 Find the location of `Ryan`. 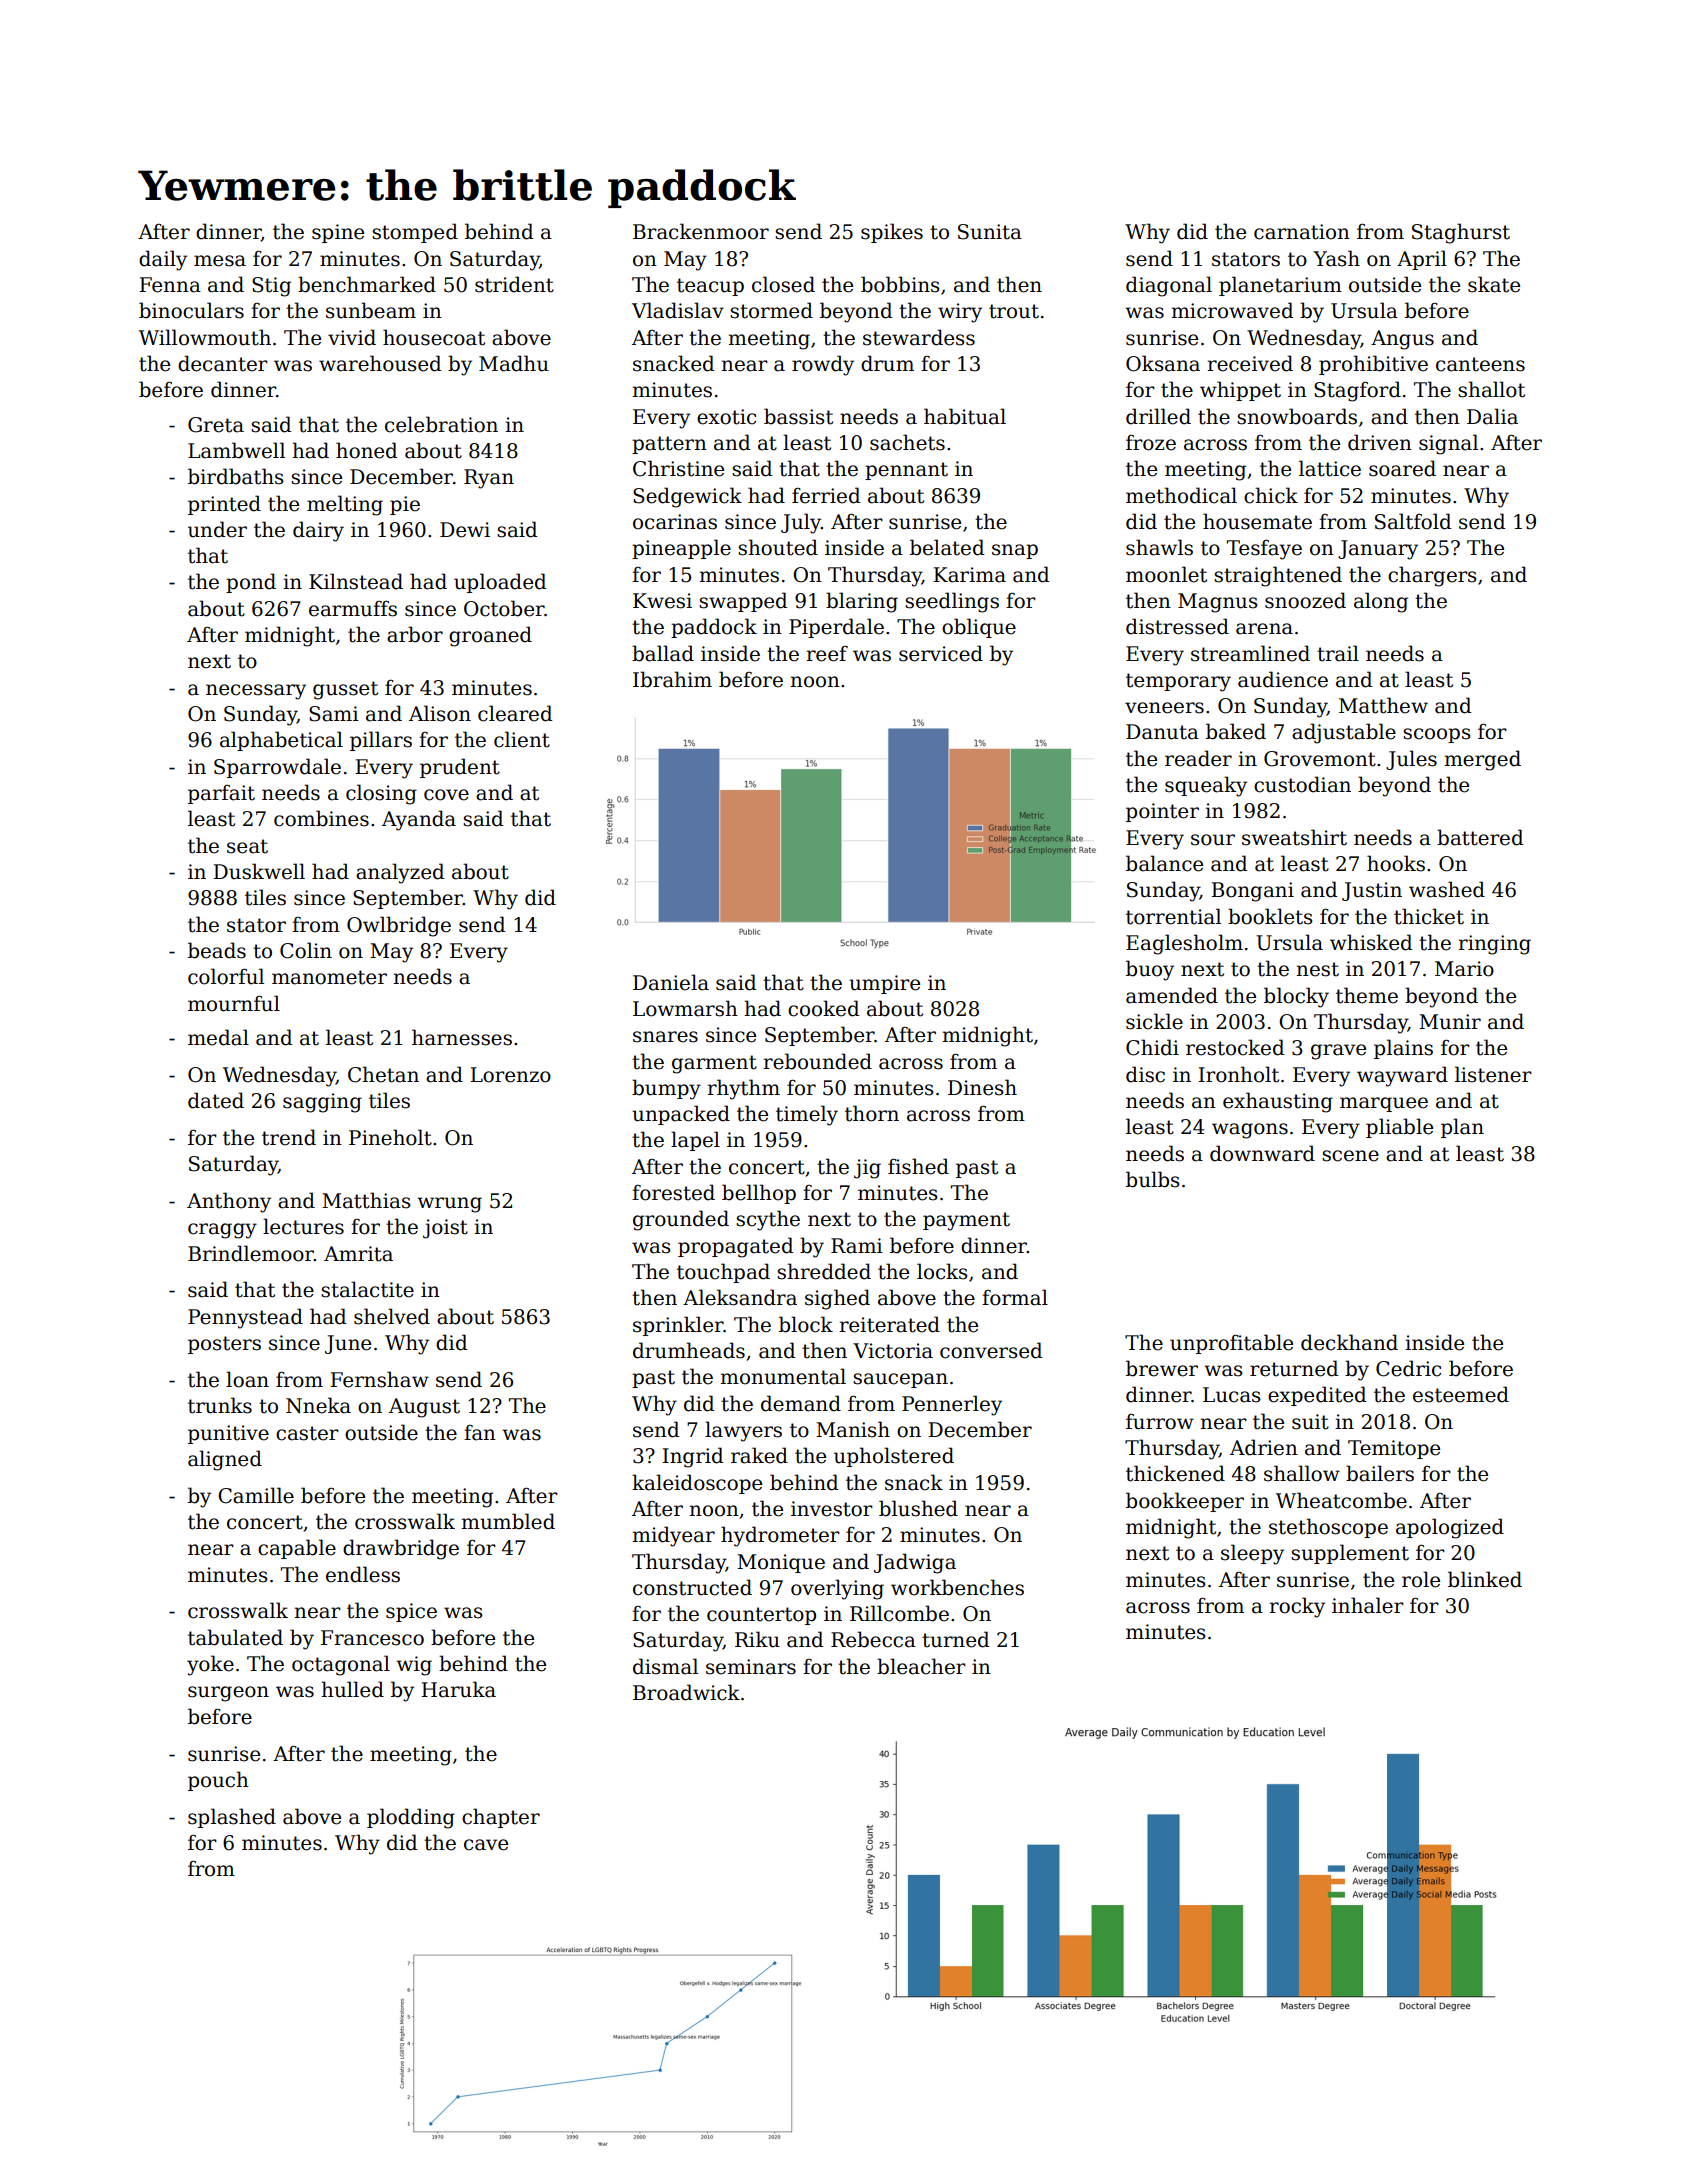

Ryan is located at coordinates (489, 479).
